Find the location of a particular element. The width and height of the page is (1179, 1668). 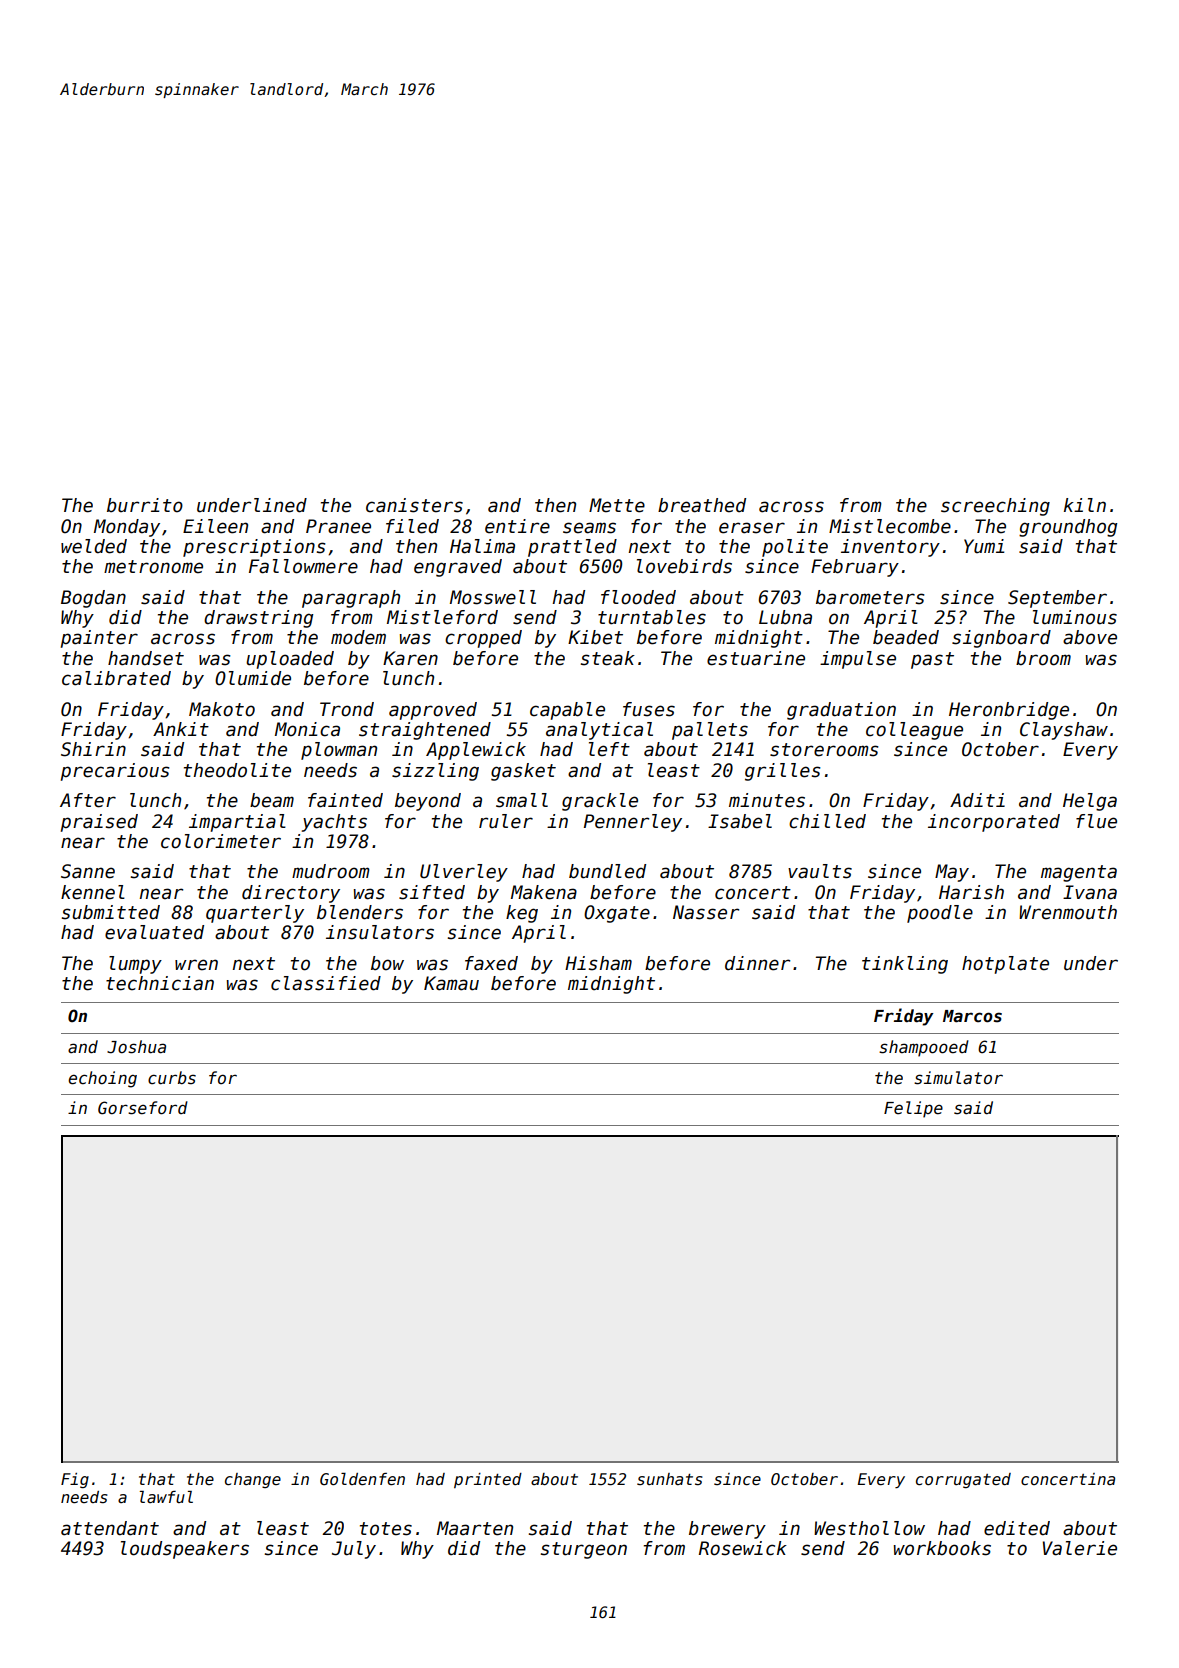

Kamau is located at coordinates (451, 983).
